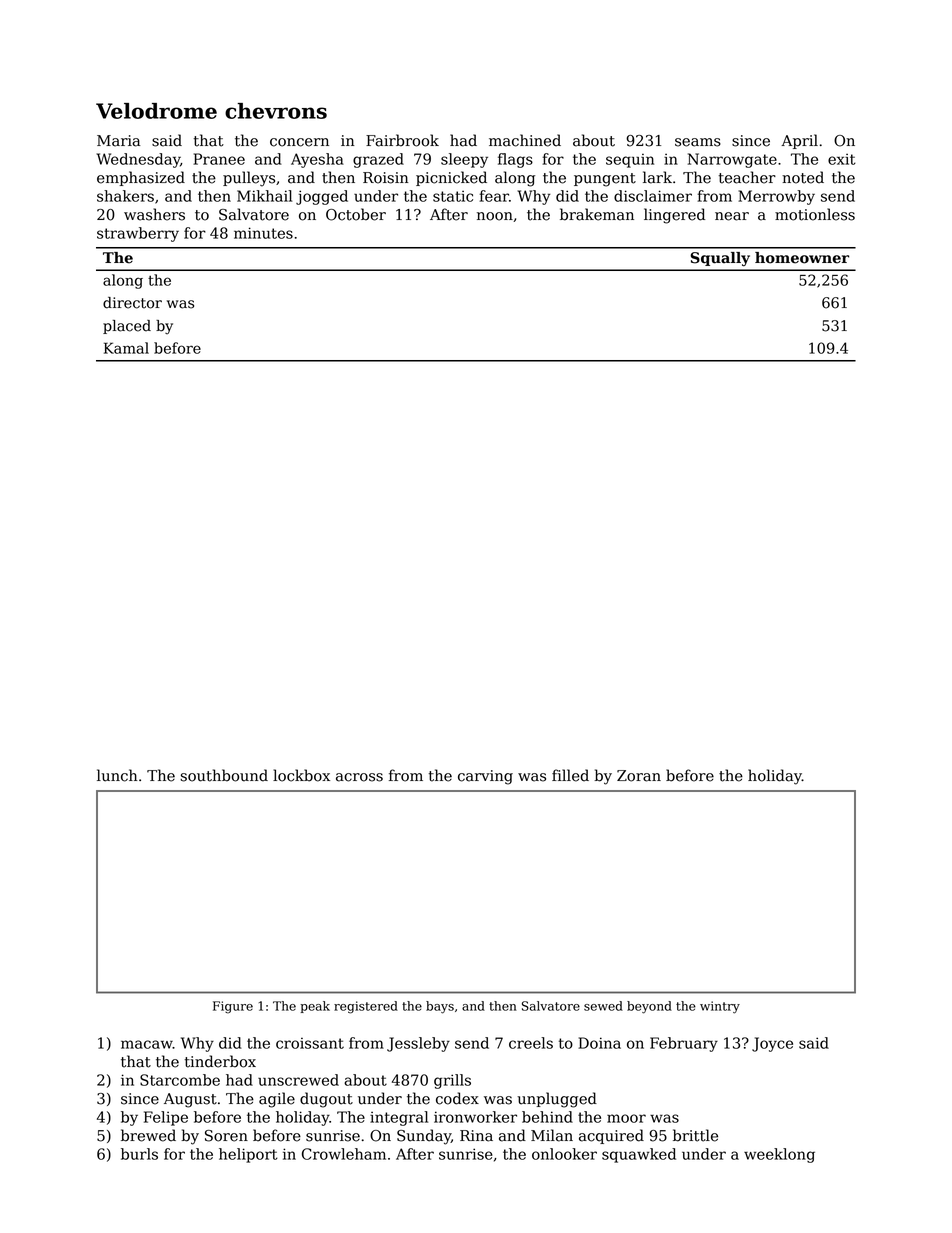  Describe the element at coordinates (224, 775) in the screenshot. I see `southbound` at that location.
